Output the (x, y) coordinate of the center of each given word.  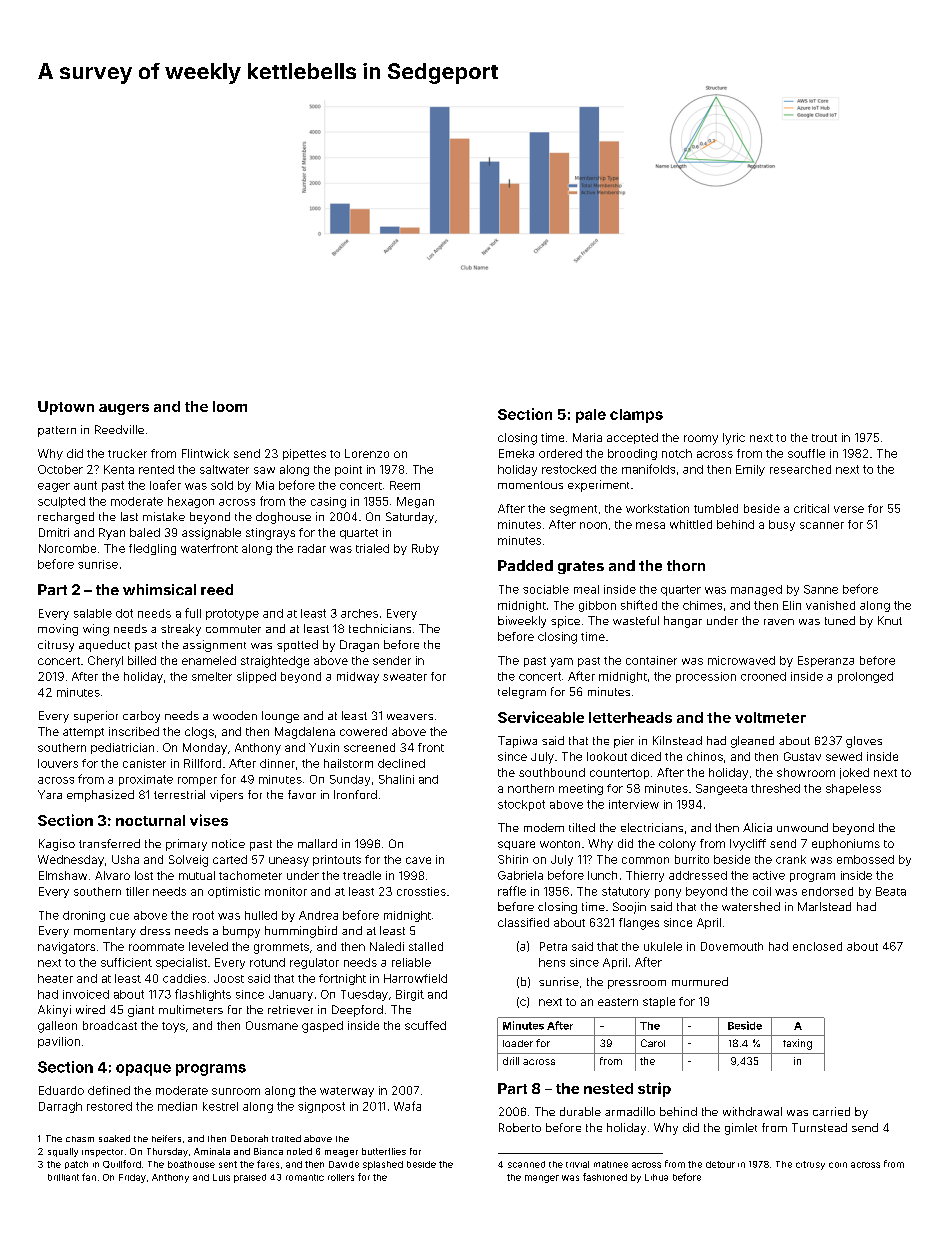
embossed (865, 859)
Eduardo (61, 1090)
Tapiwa (517, 742)
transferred (109, 843)
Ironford (355, 794)
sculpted (61, 502)
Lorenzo (367, 453)
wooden (235, 715)
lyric (734, 439)
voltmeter (770, 717)
